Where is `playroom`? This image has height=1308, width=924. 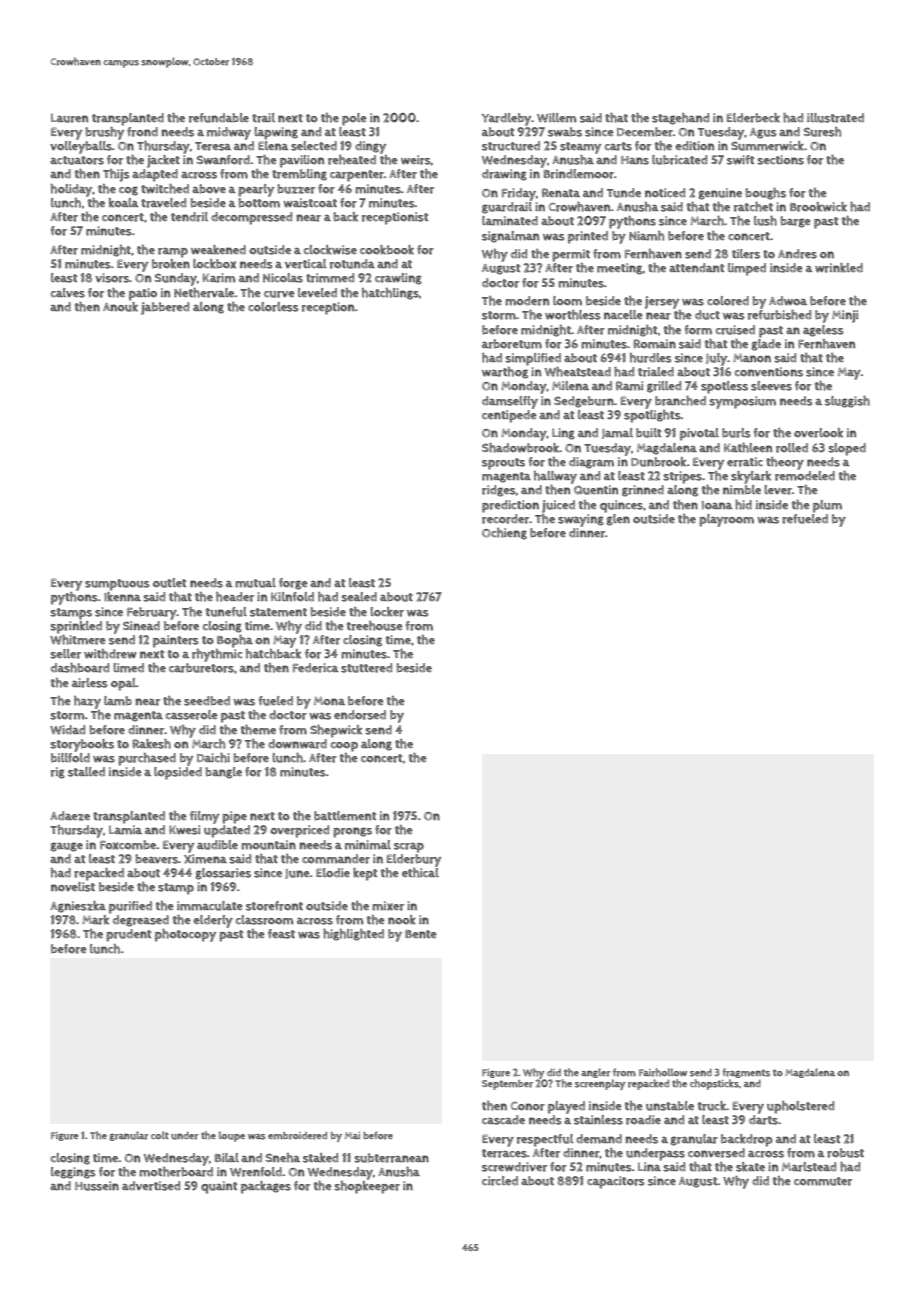 playroom is located at coordinates (726, 520).
